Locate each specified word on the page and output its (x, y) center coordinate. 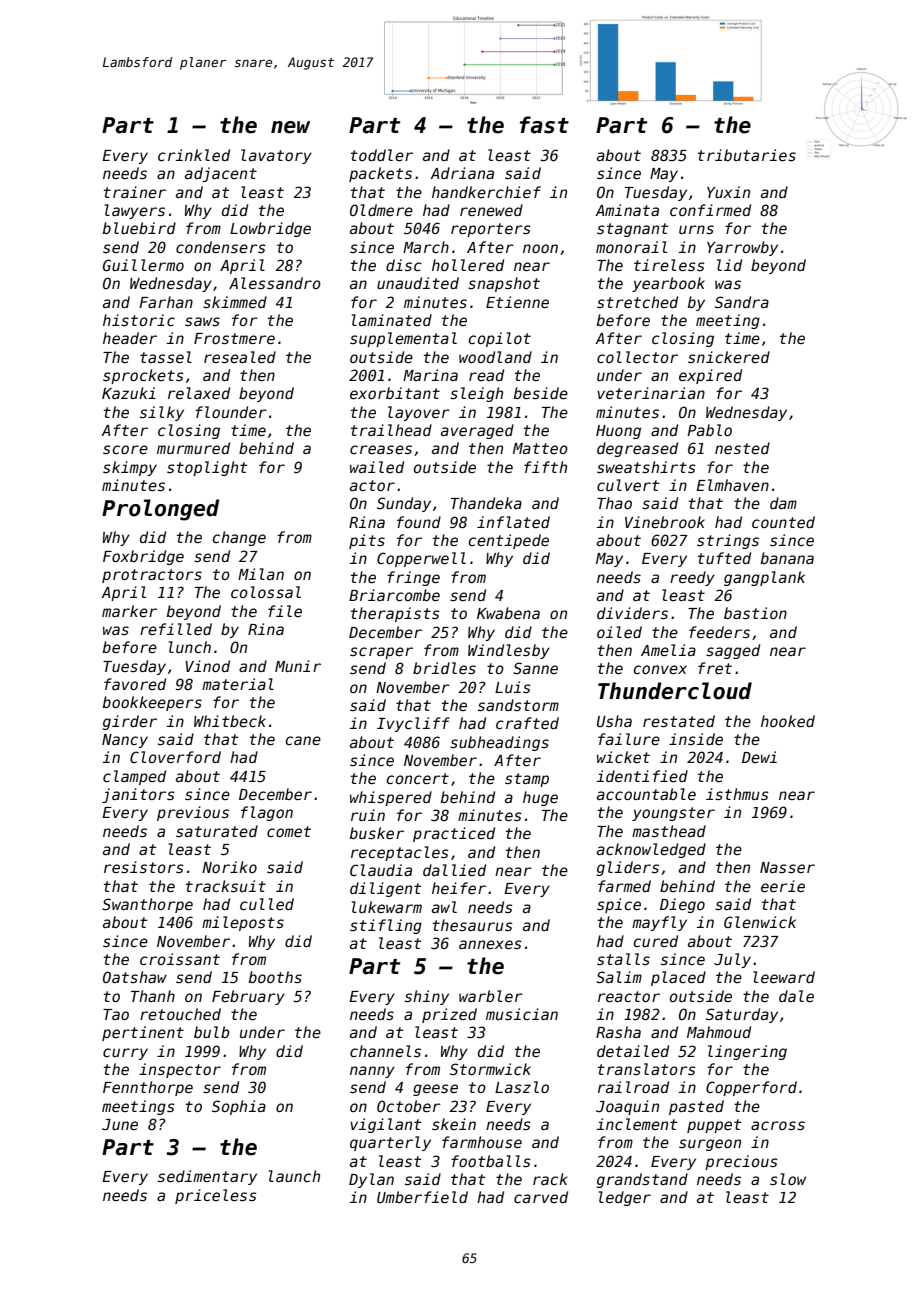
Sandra (742, 302)
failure (629, 739)
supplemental (403, 339)
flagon (267, 813)
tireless (669, 265)
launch (294, 1176)
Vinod (208, 666)
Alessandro (275, 283)
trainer (135, 192)
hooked (788, 721)
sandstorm (518, 705)
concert (417, 778)
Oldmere (381, 210)
